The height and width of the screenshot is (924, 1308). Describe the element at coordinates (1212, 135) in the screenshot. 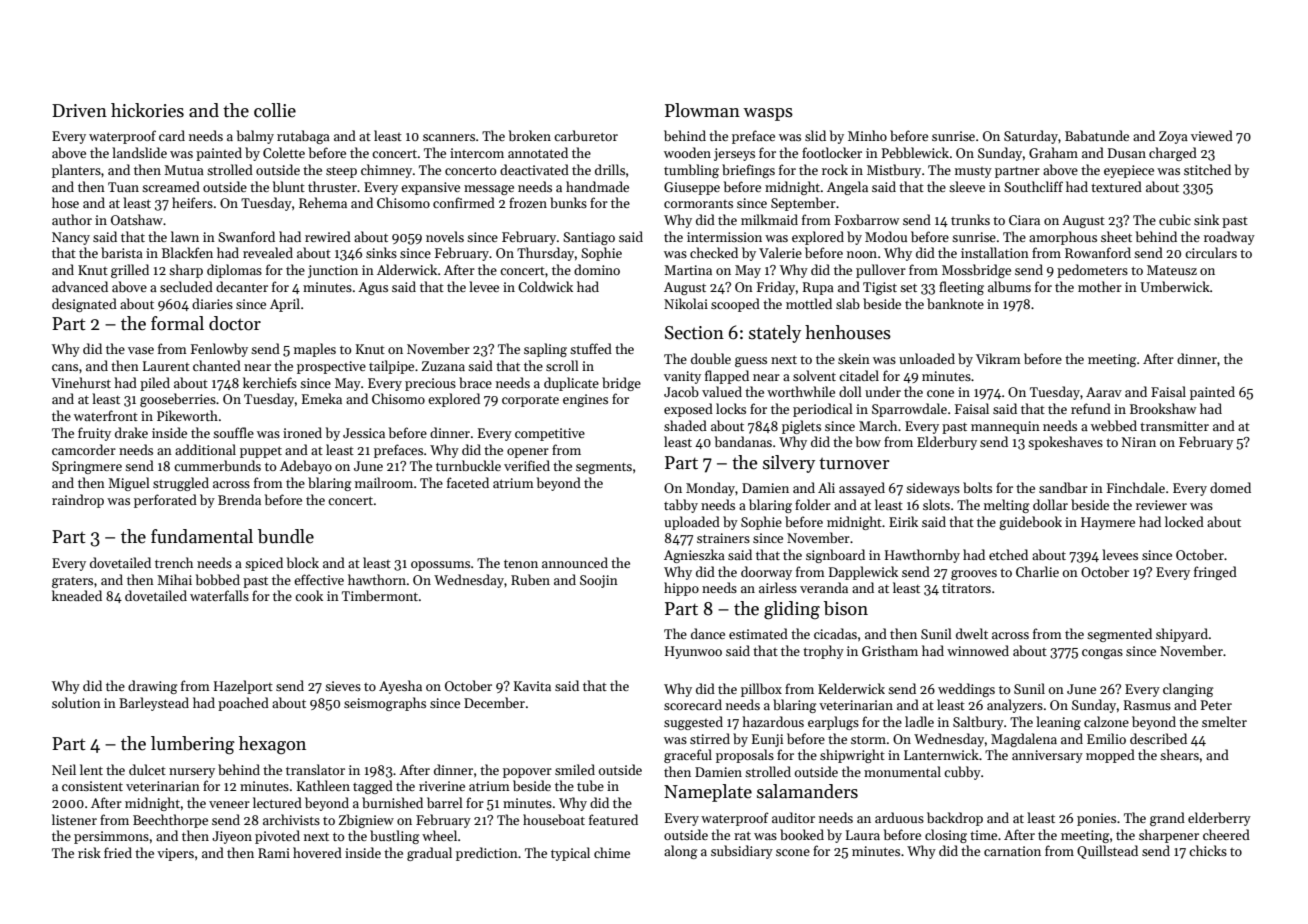

I see `viewed` at that location.
